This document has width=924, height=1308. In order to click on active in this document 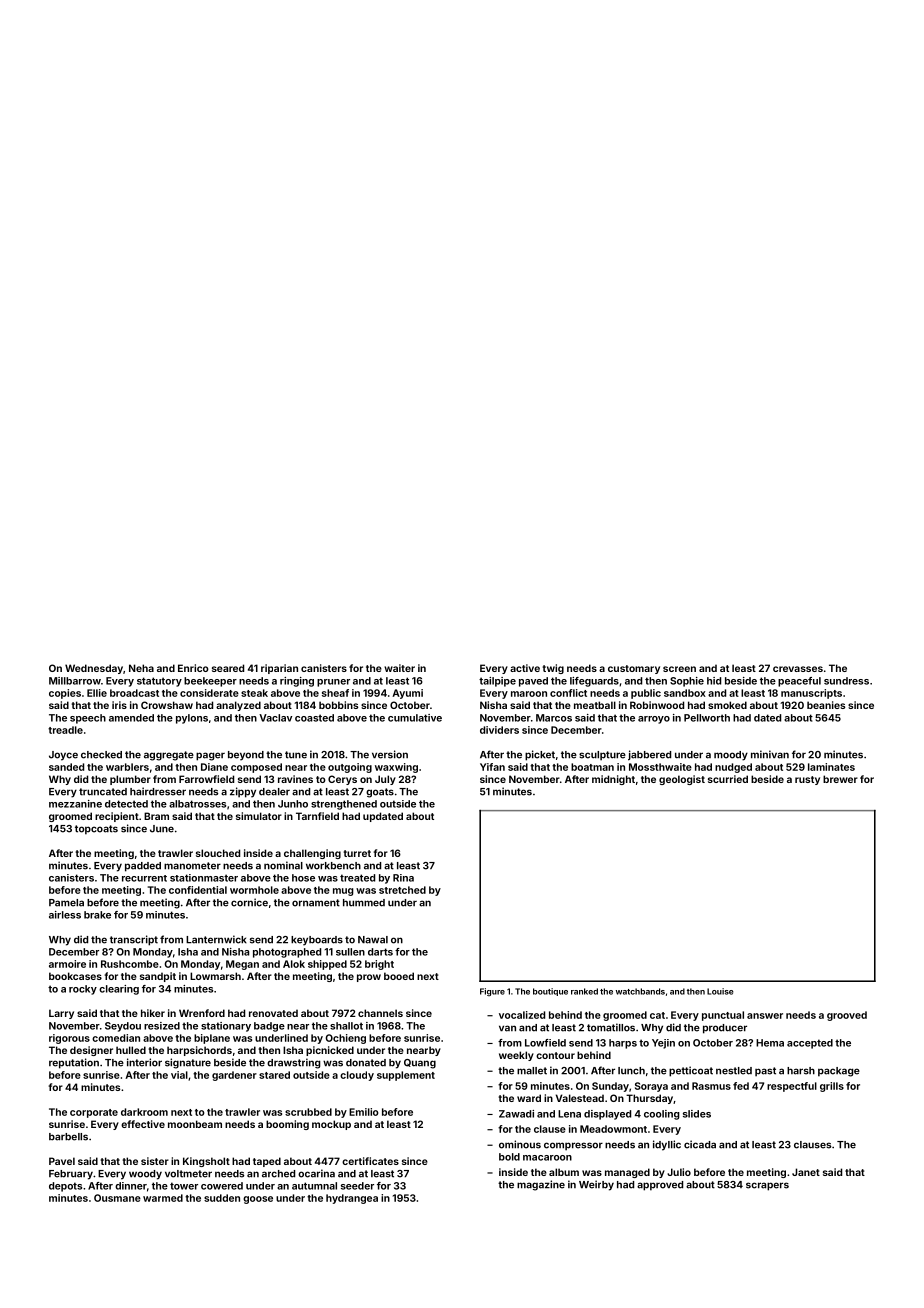, I will do `click(525, 668)`.
